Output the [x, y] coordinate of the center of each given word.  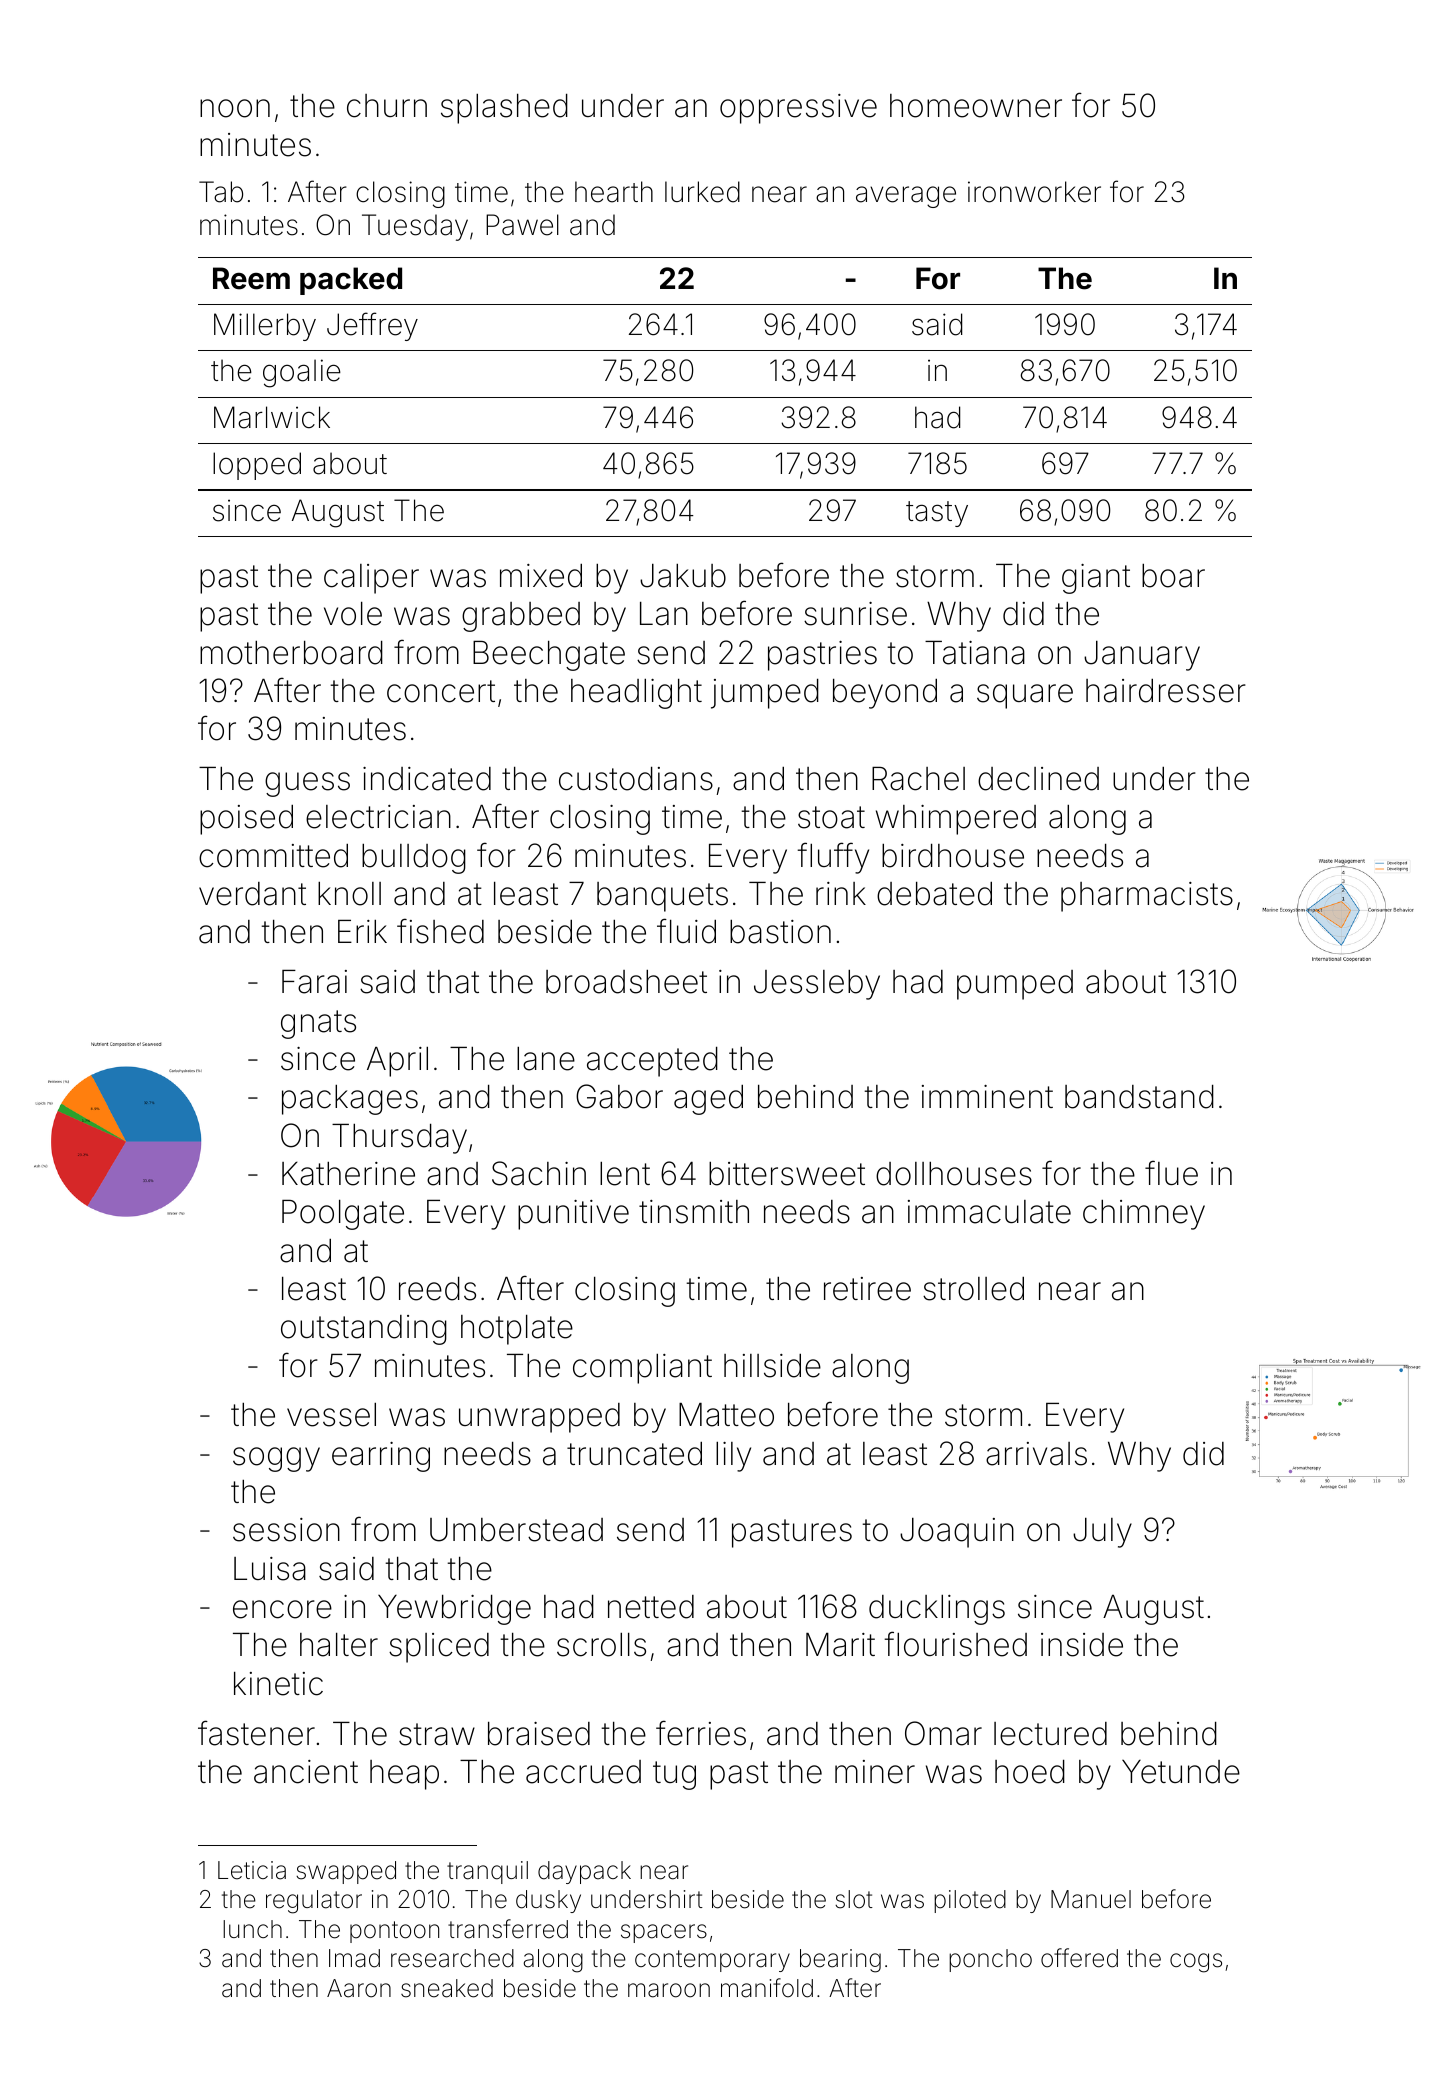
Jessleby [817, 985]
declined [1038, 779]
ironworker [1034, 192]
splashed [504, 109]
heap [404, 1775]
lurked [702, 192]
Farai [314, 982]
